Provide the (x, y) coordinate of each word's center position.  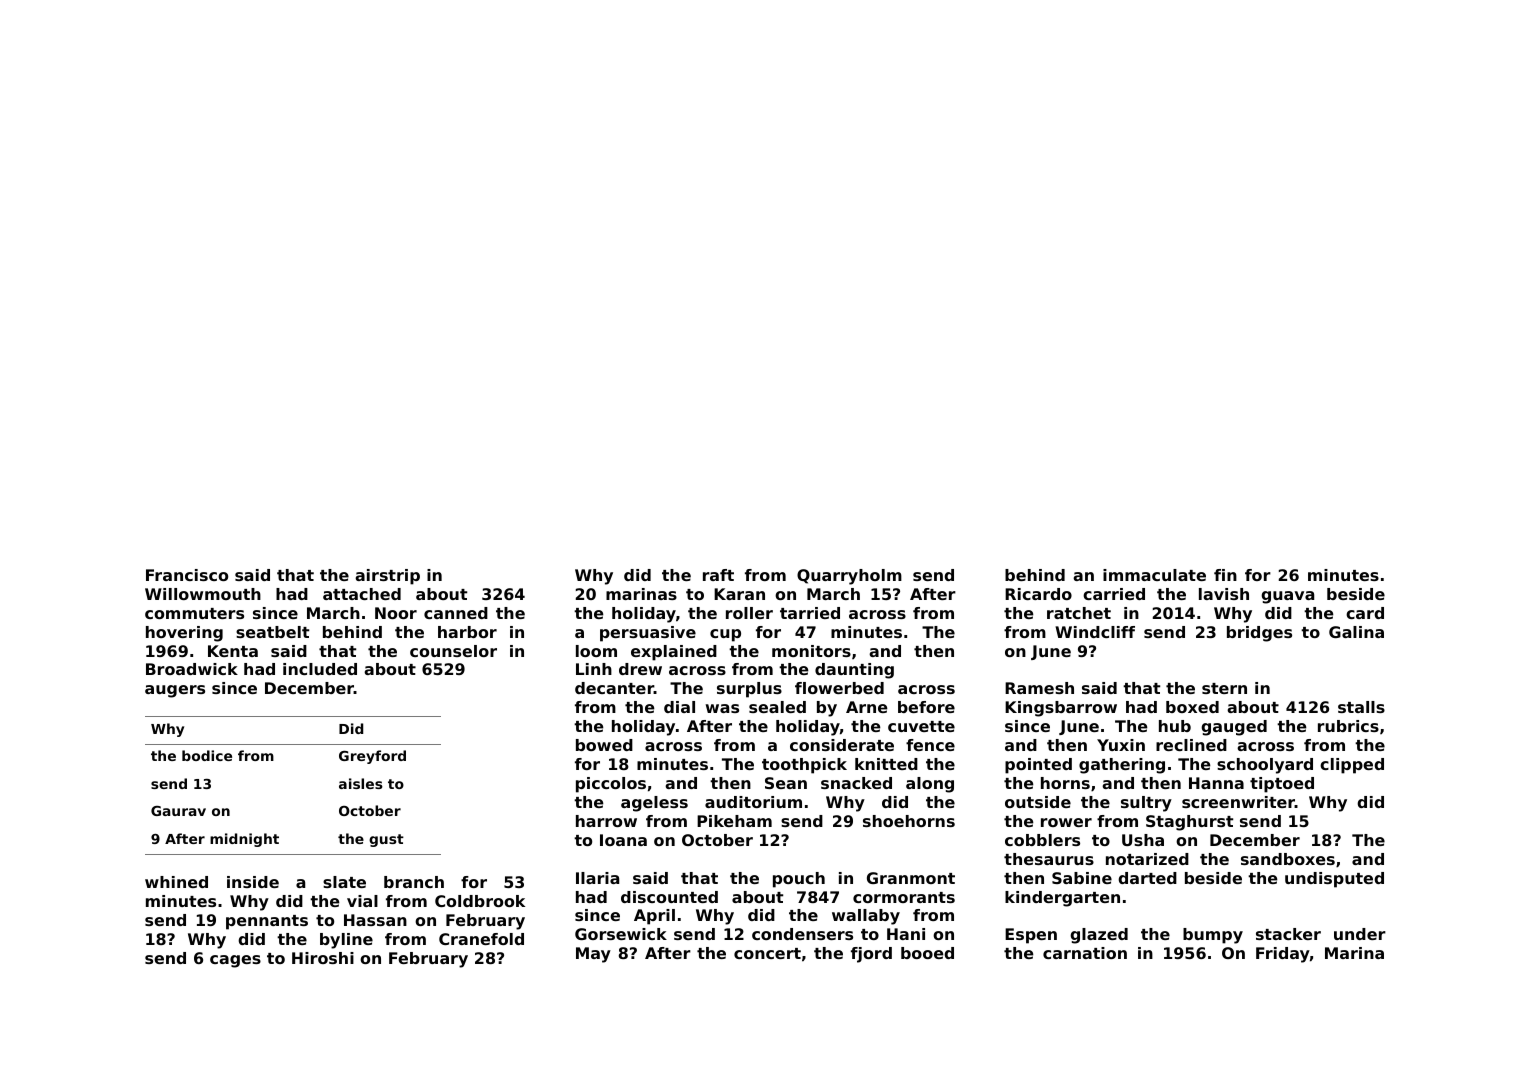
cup (725, 635)
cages (235, 961)
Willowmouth (203, 594)
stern (1224, 688)
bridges (1259, 634)
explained (674, 653)
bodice (207, 755)
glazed (1099, 936)
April (654, 917)
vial (362, 901)
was (722, 708)
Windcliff (1095, 632)
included (320, 669)
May (593, 955)
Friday (1283, 955)
